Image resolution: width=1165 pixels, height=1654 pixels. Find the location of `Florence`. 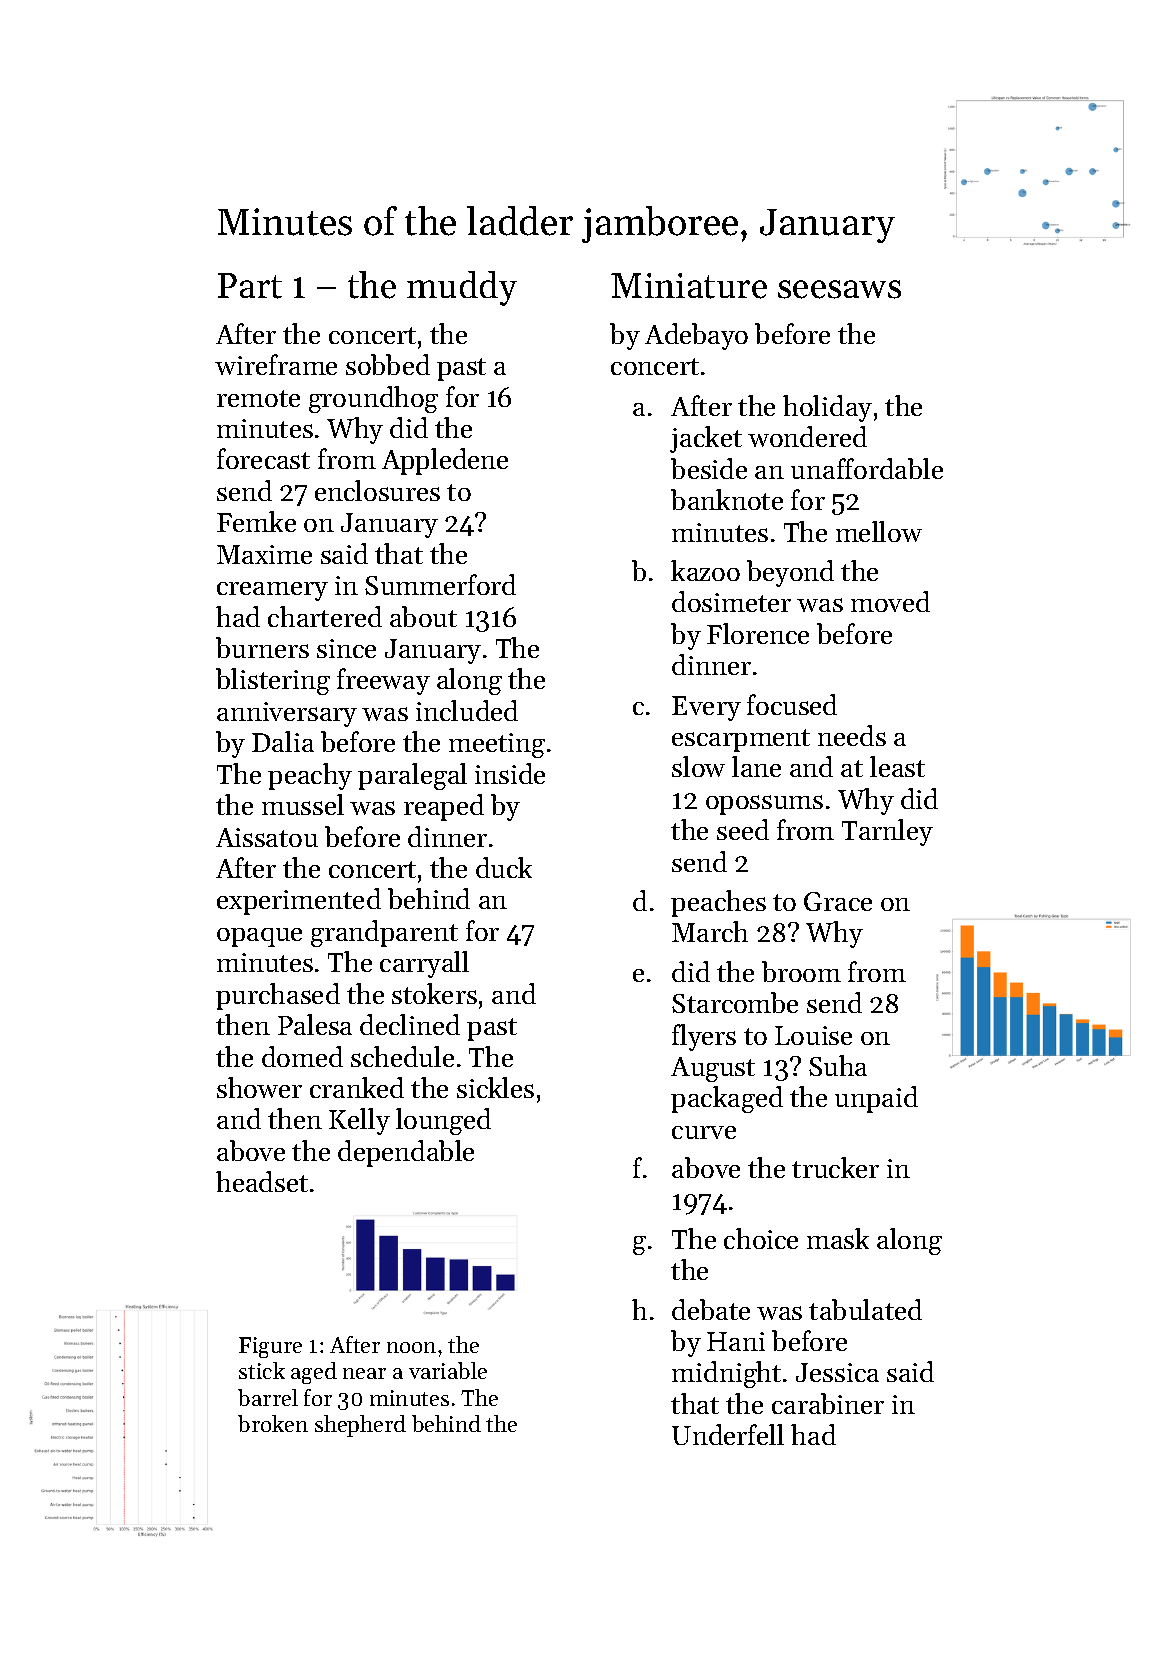

Florence is located at coordinates (758, 633).
